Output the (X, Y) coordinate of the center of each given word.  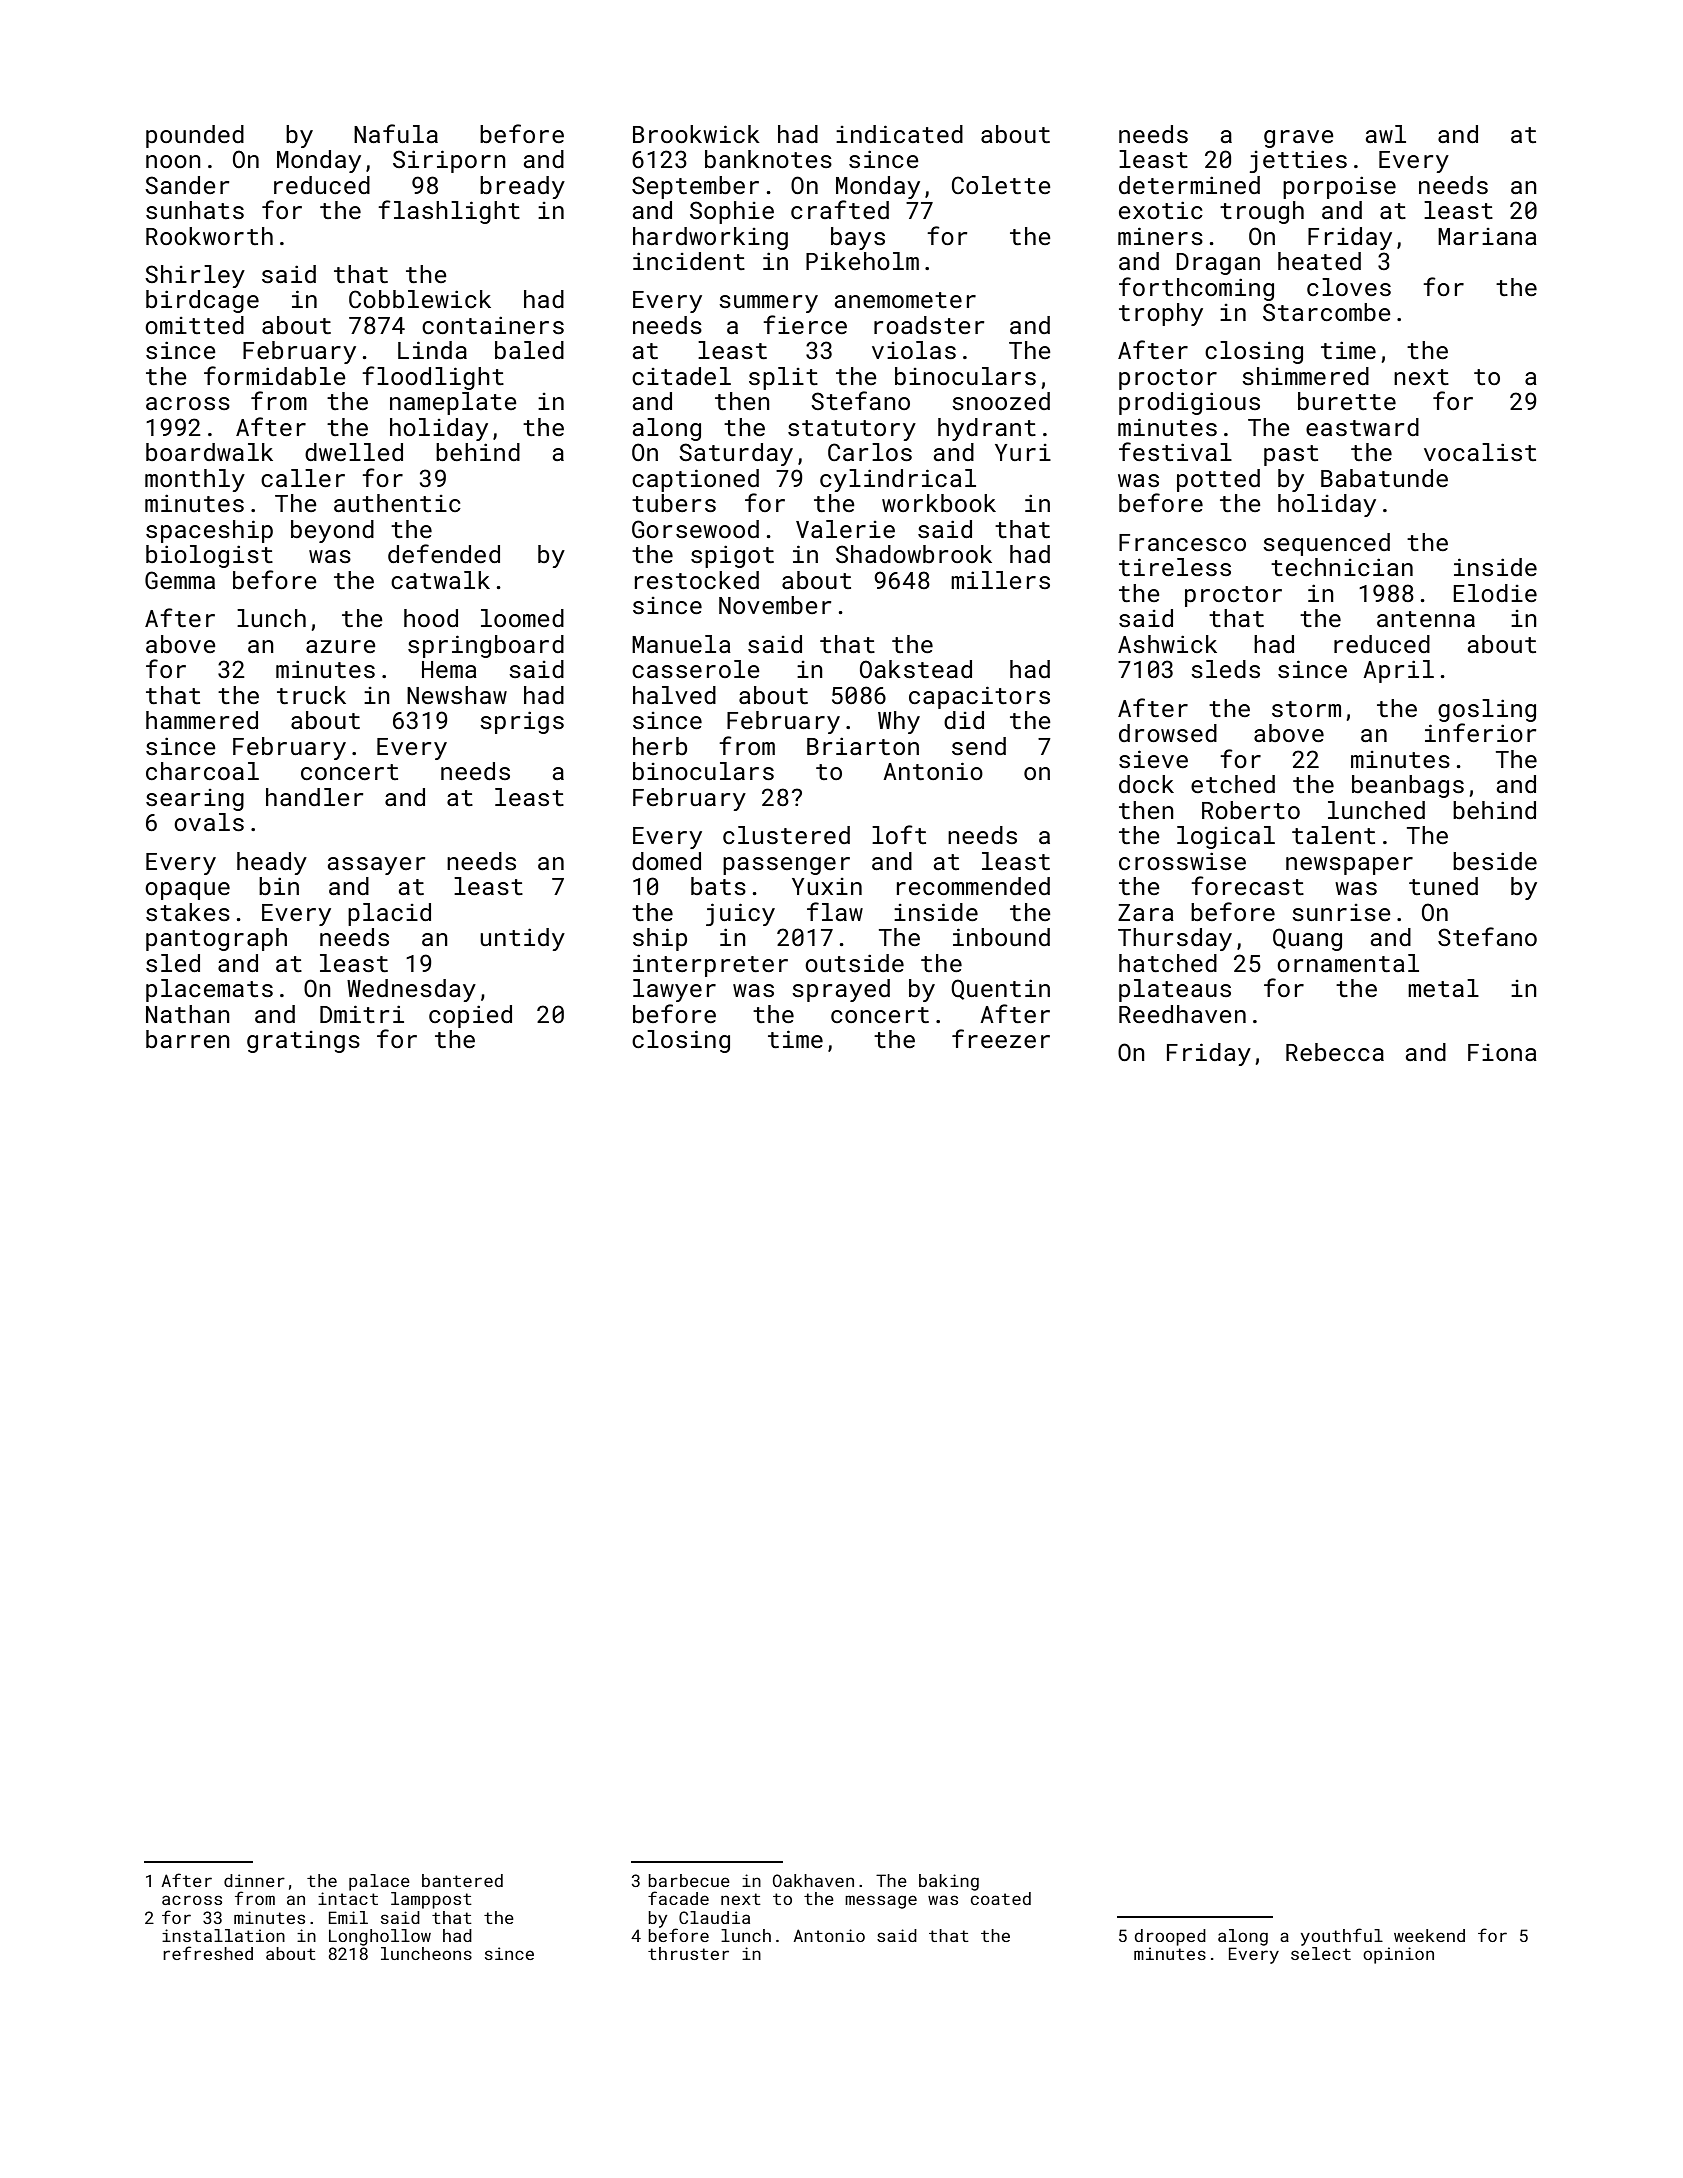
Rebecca (1335, 1052)
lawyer (674, 990)
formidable (275, 375)
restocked (697, 580)
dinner (254, 1880)
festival (1175, 451)
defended (444, 553)
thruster (688, 1953)
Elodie (1495, 593)
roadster (929, 325)
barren (188, 1039)
